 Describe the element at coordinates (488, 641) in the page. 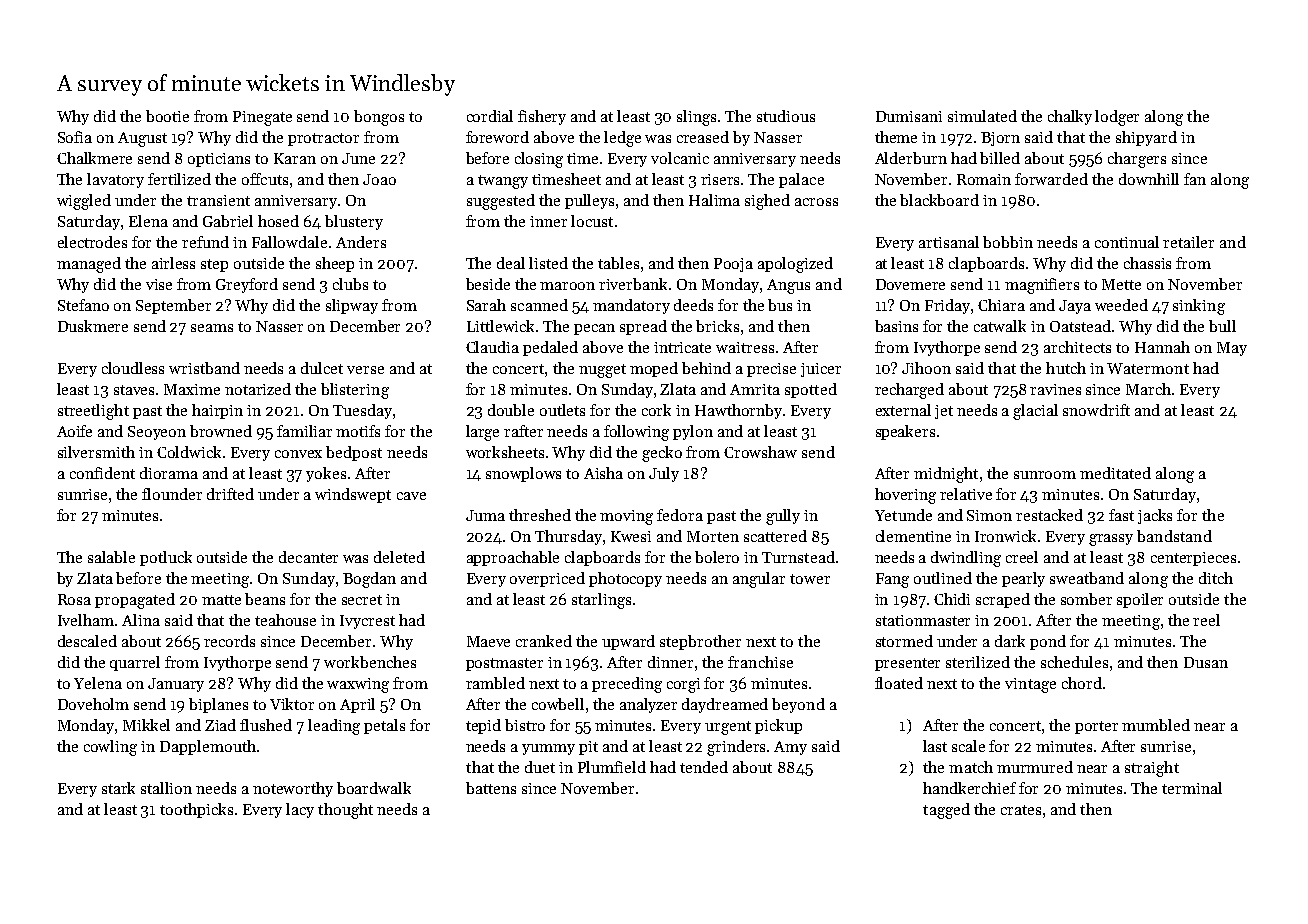

I see `Maeve` at that location.
